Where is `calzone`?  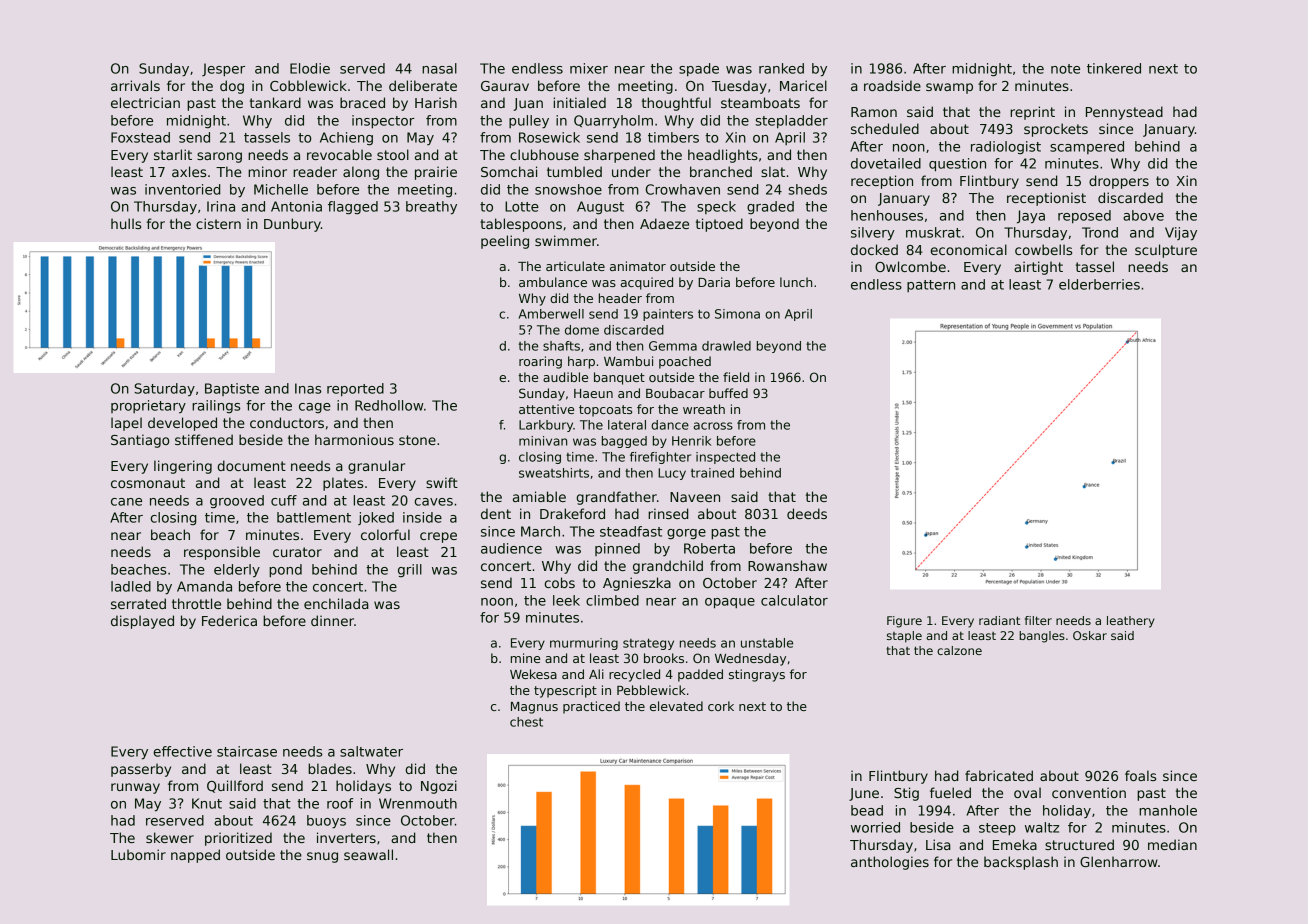
calzone is located at coordinates (959, 650).
